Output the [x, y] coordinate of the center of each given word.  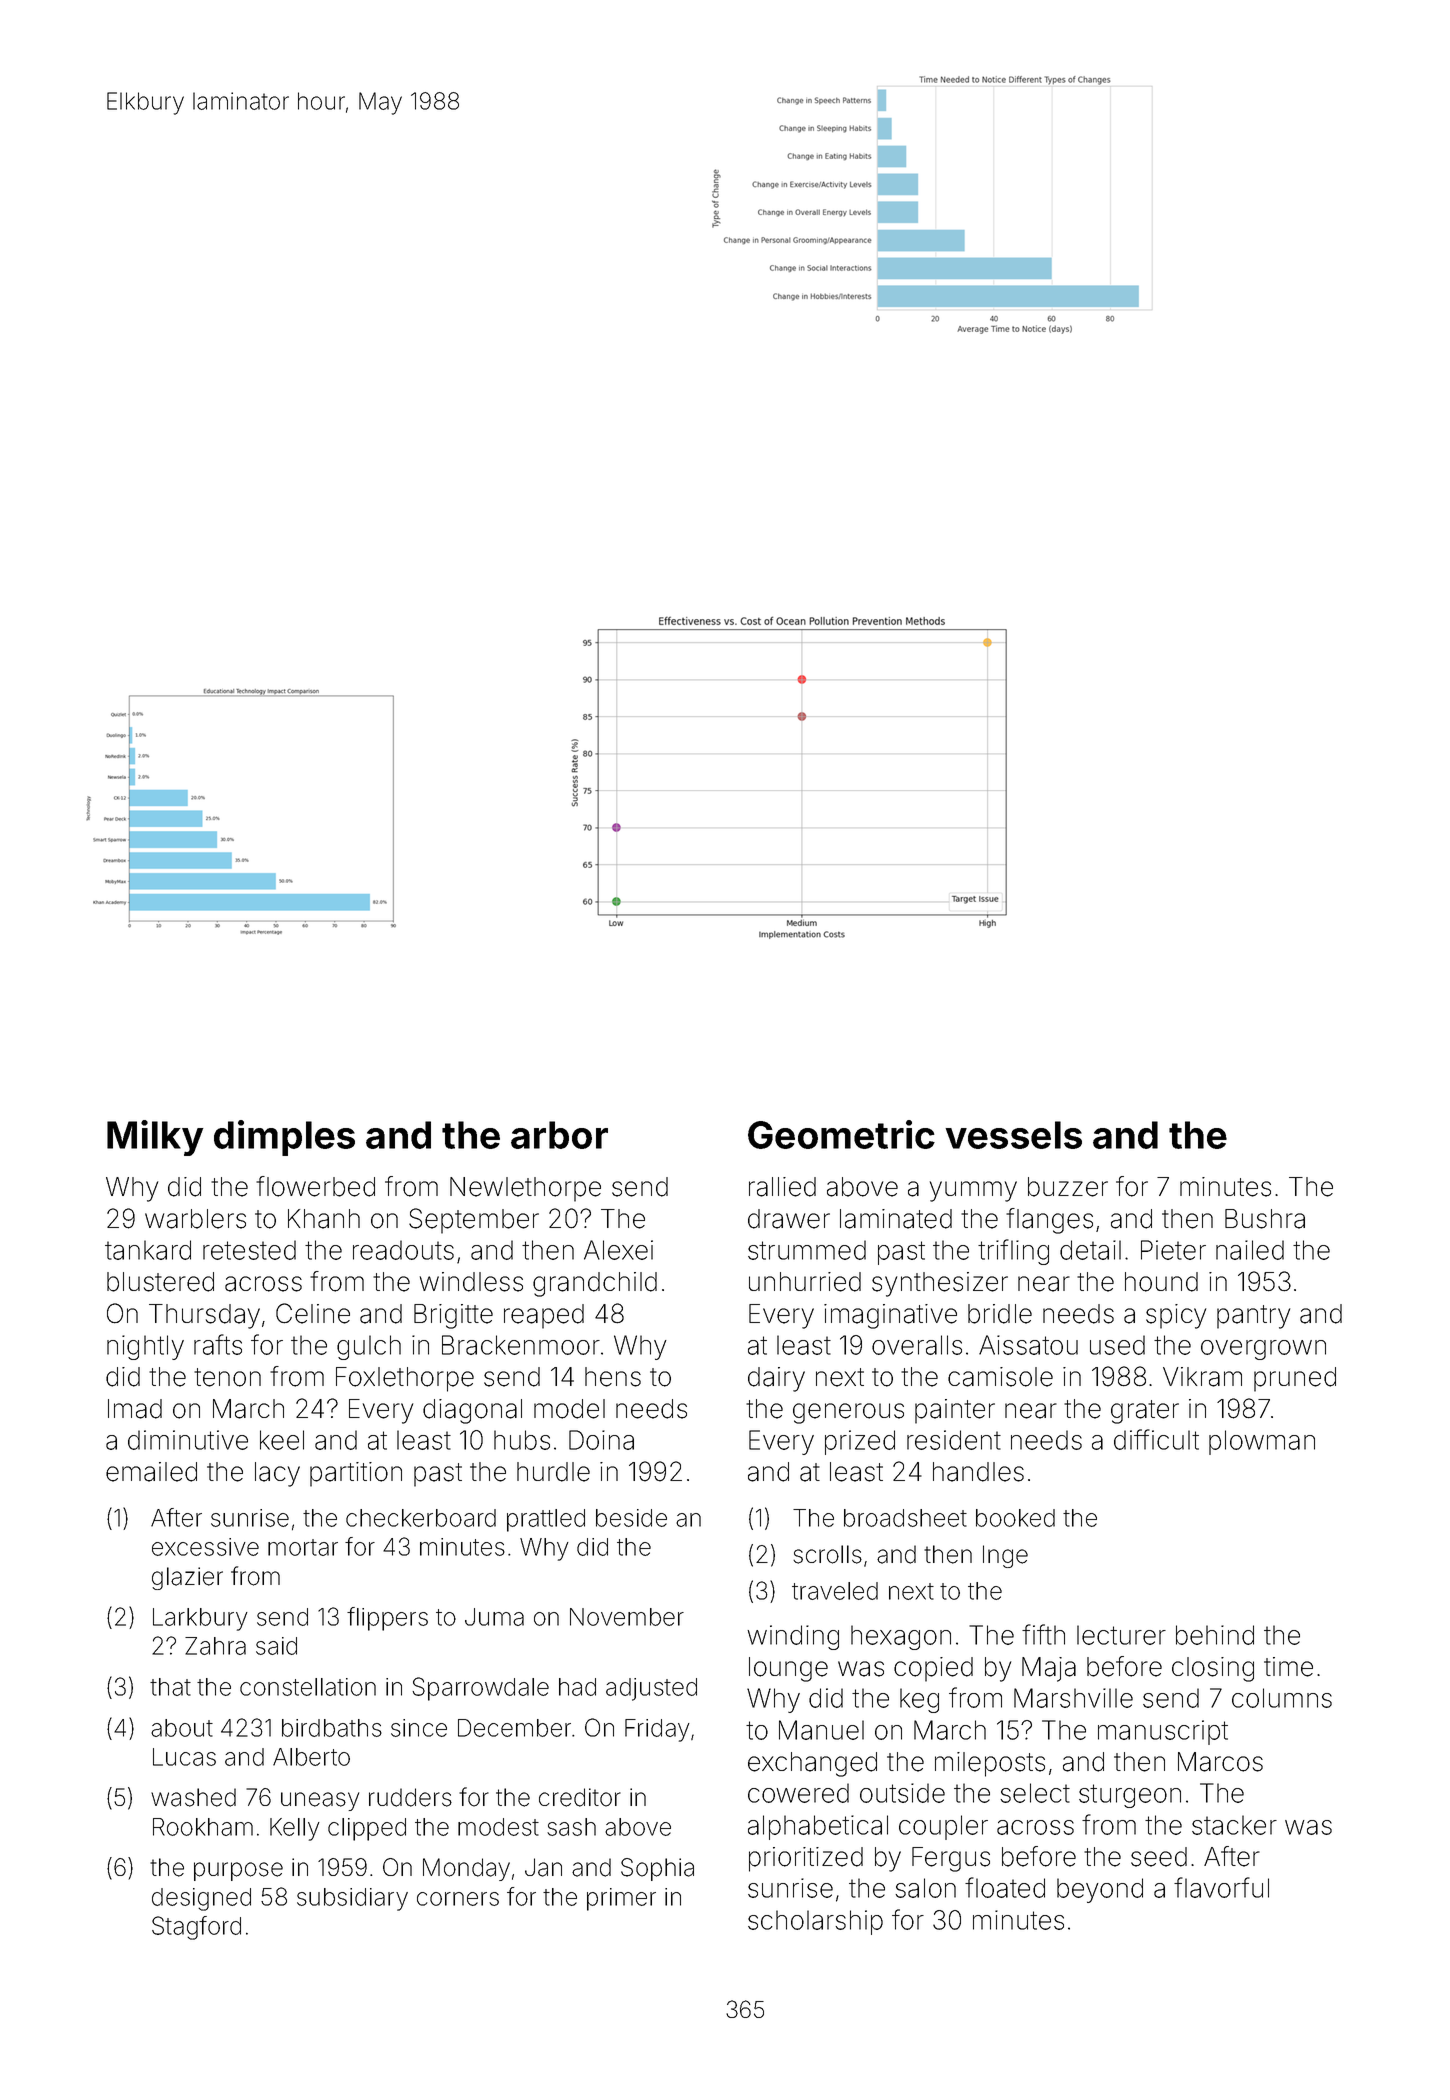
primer [621, 1899]
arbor [559, 1135]
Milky [155, 1138]
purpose [238, 1871]
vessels [1013, 1135]
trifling [1013, 1252]
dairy [776, 1379]
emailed [151, 1472]
